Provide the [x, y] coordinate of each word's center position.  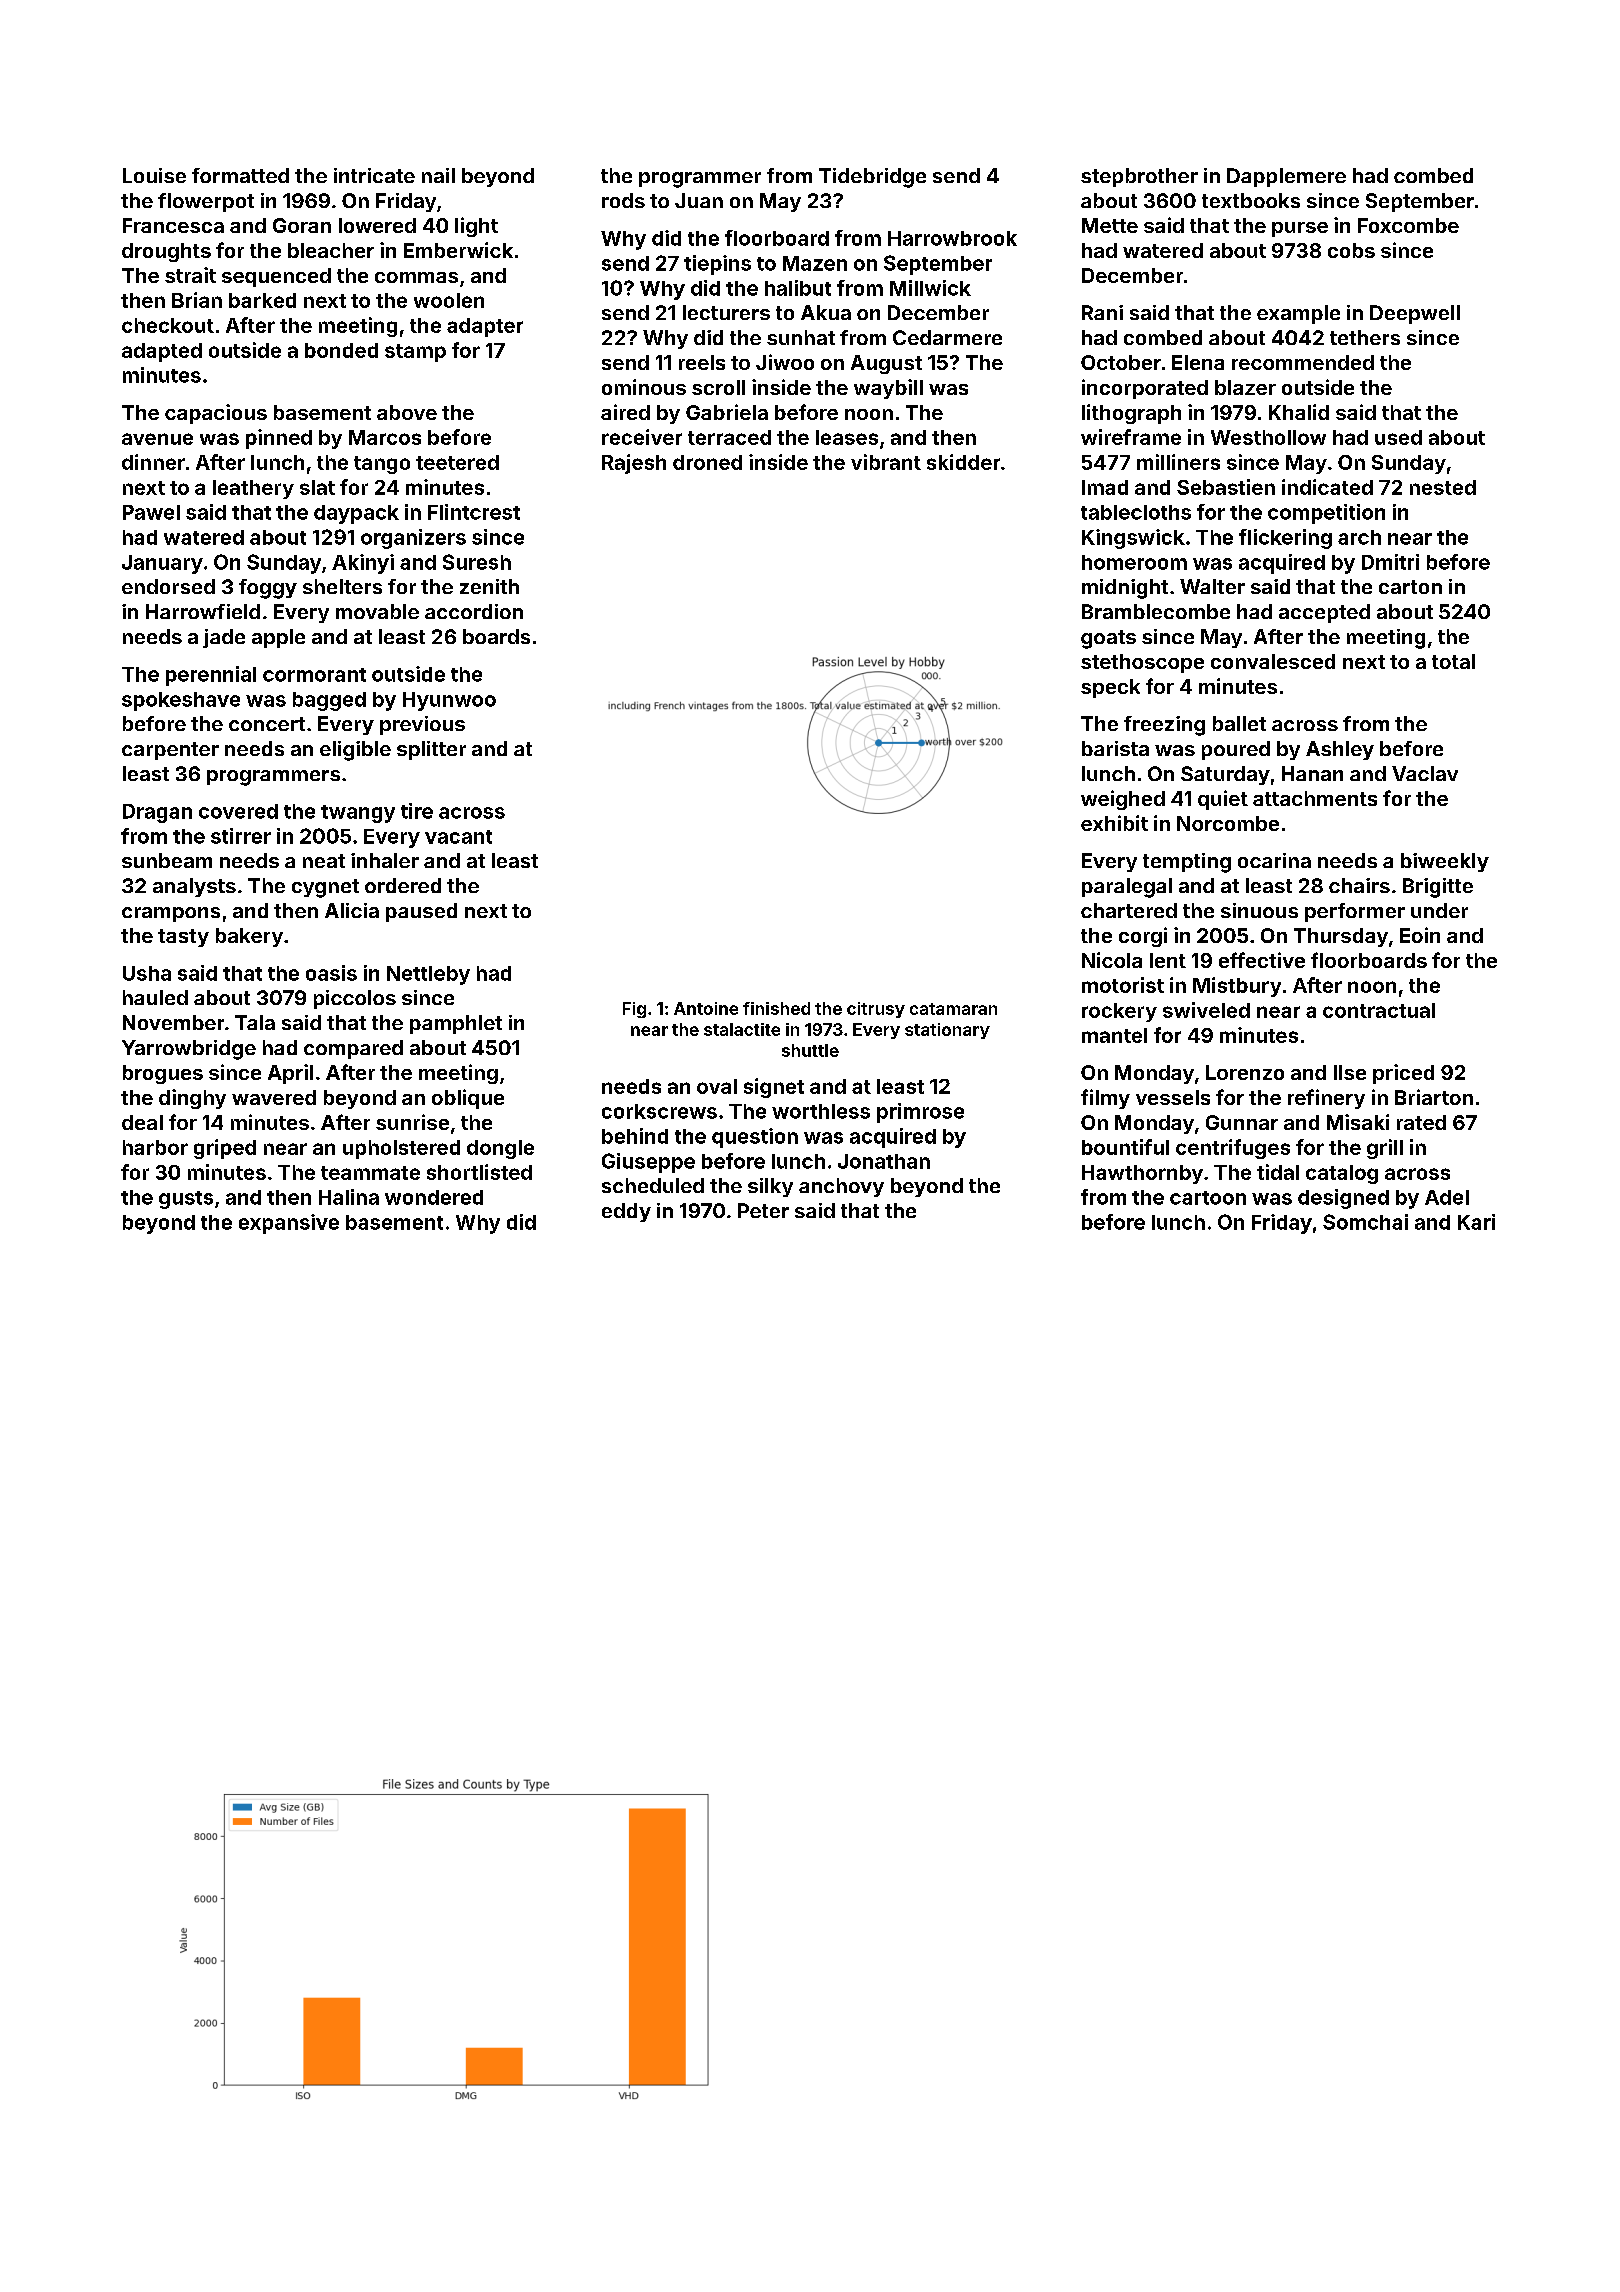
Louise [154, 175]
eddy [626, 1212]
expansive [289, 1224]
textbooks [1251, 200]
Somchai [1365, 1222]
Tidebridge [872, 178]
